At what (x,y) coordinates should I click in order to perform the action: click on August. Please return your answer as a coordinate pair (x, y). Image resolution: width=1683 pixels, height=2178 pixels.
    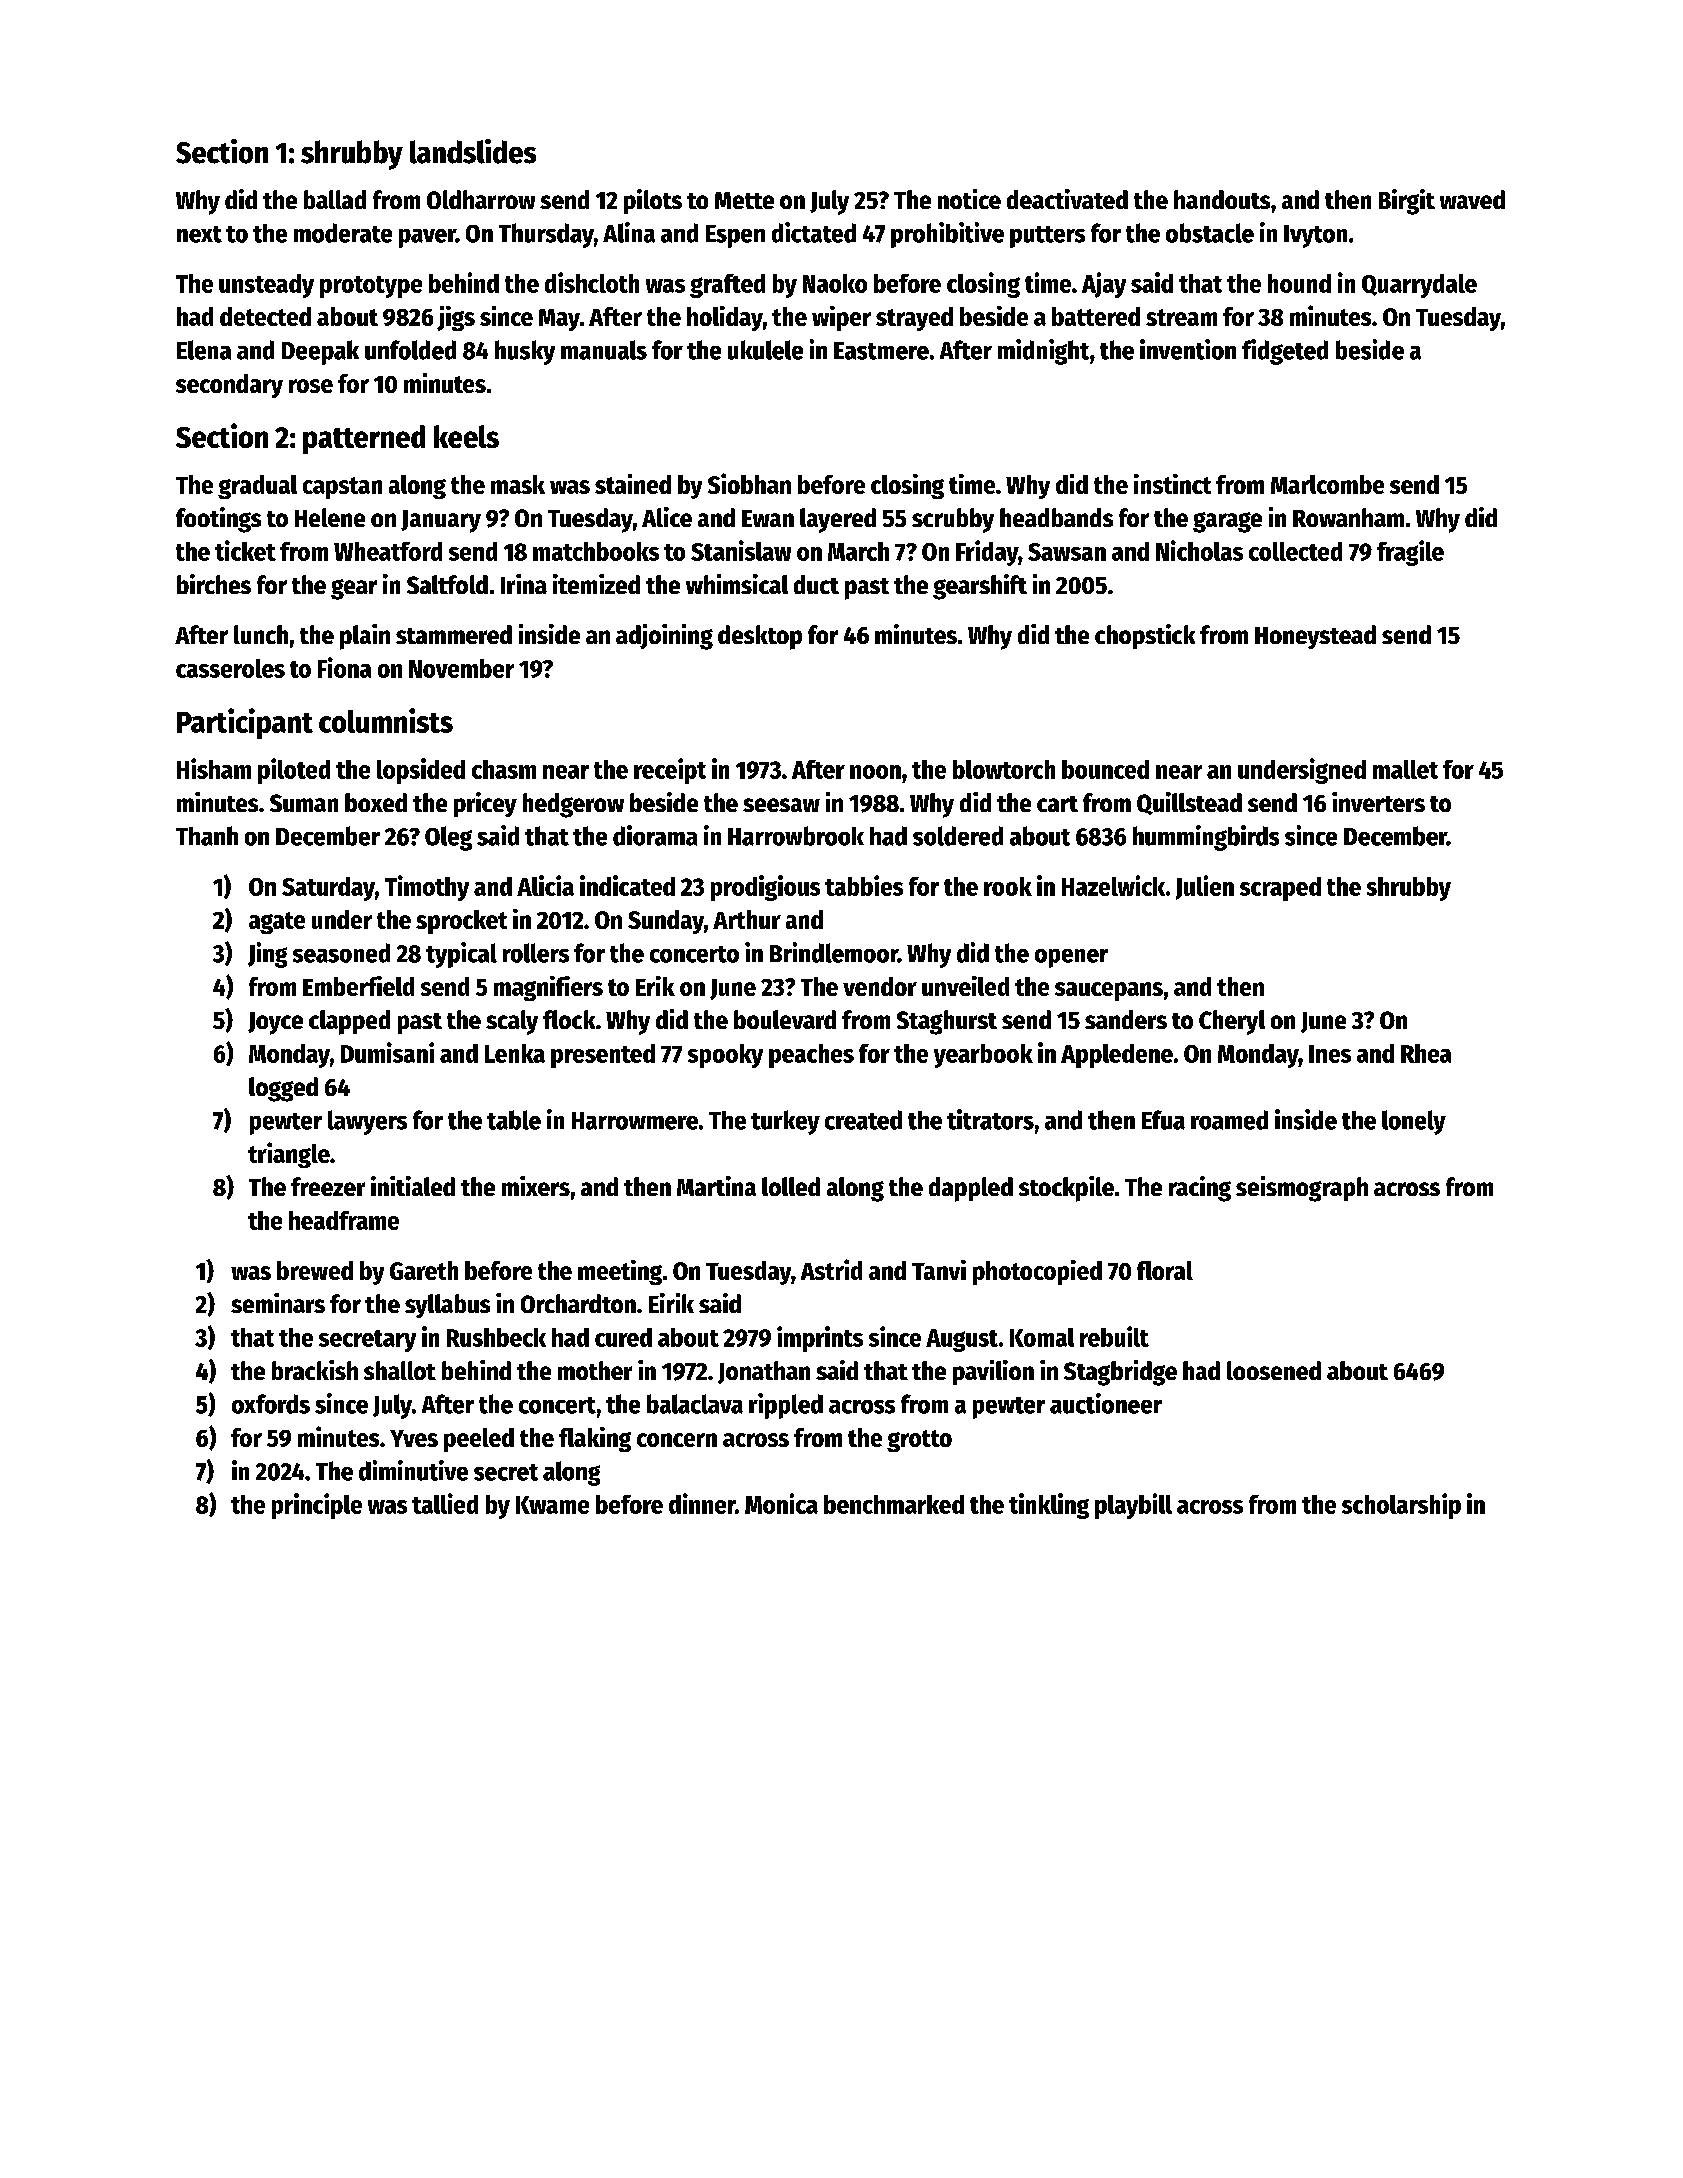
    Looking at the image, I should click on (962, 1340).
